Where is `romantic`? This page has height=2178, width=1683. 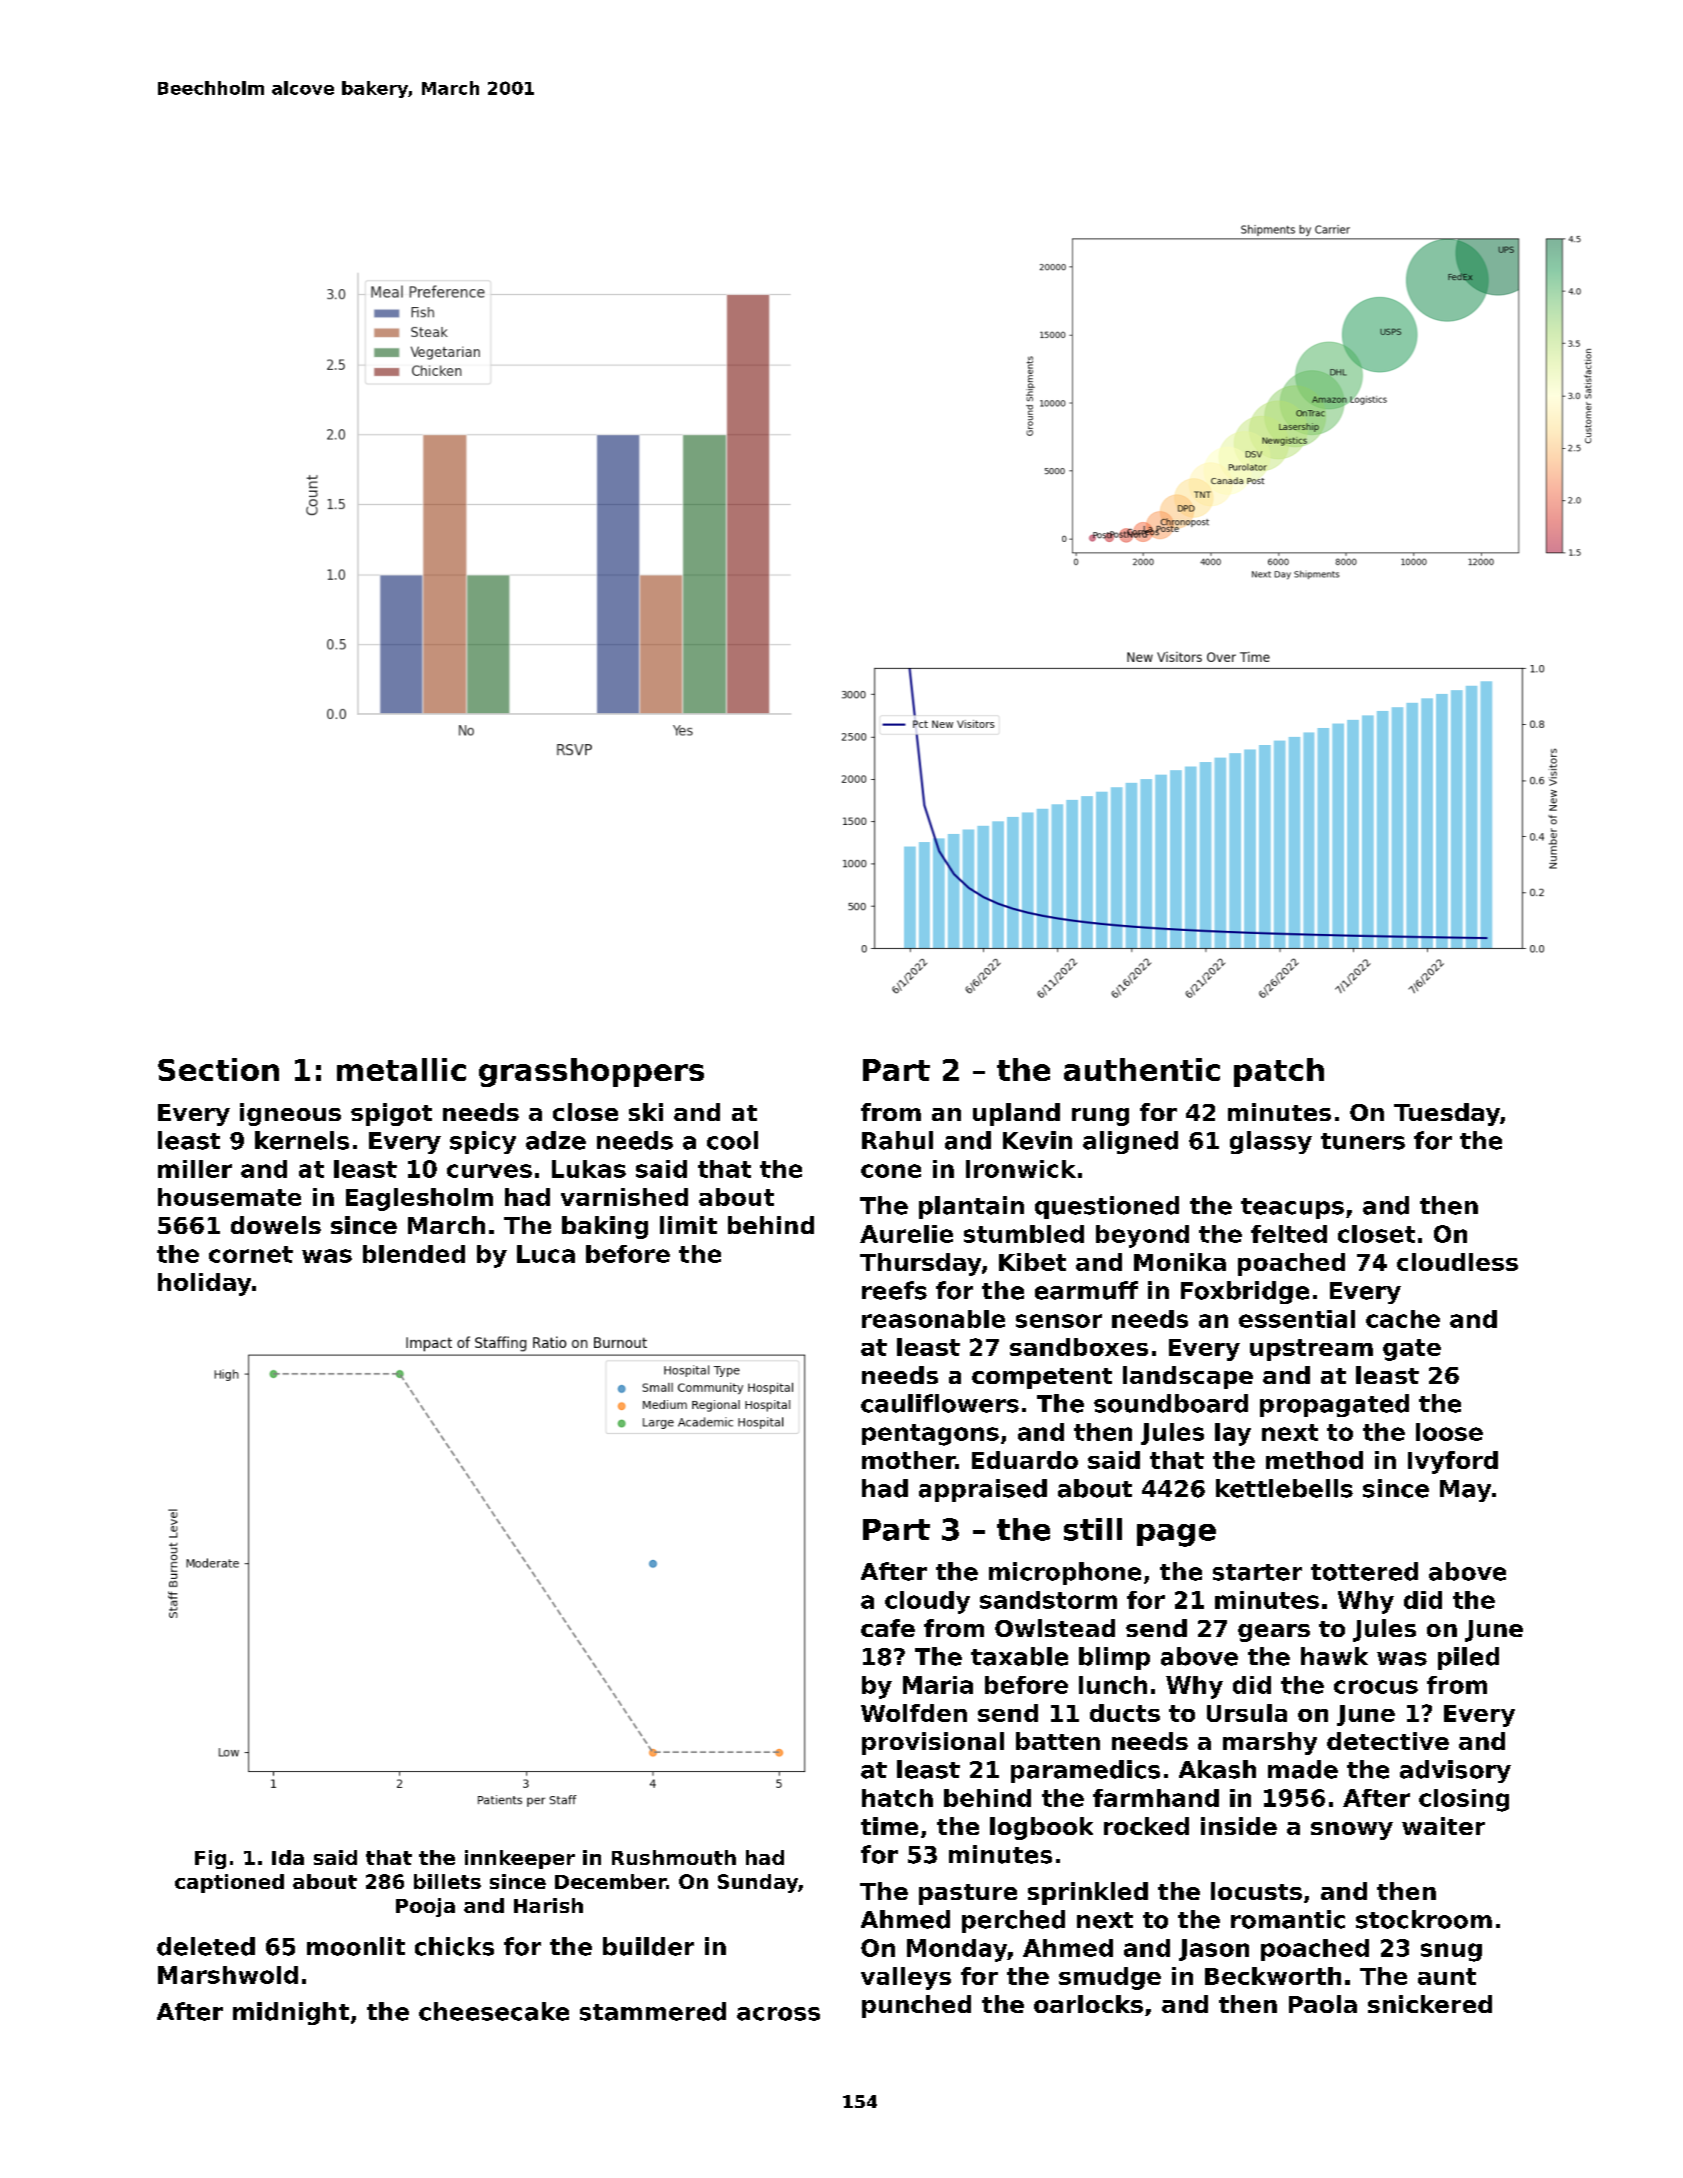
romantic is located at coordinates (1288, 1919).
